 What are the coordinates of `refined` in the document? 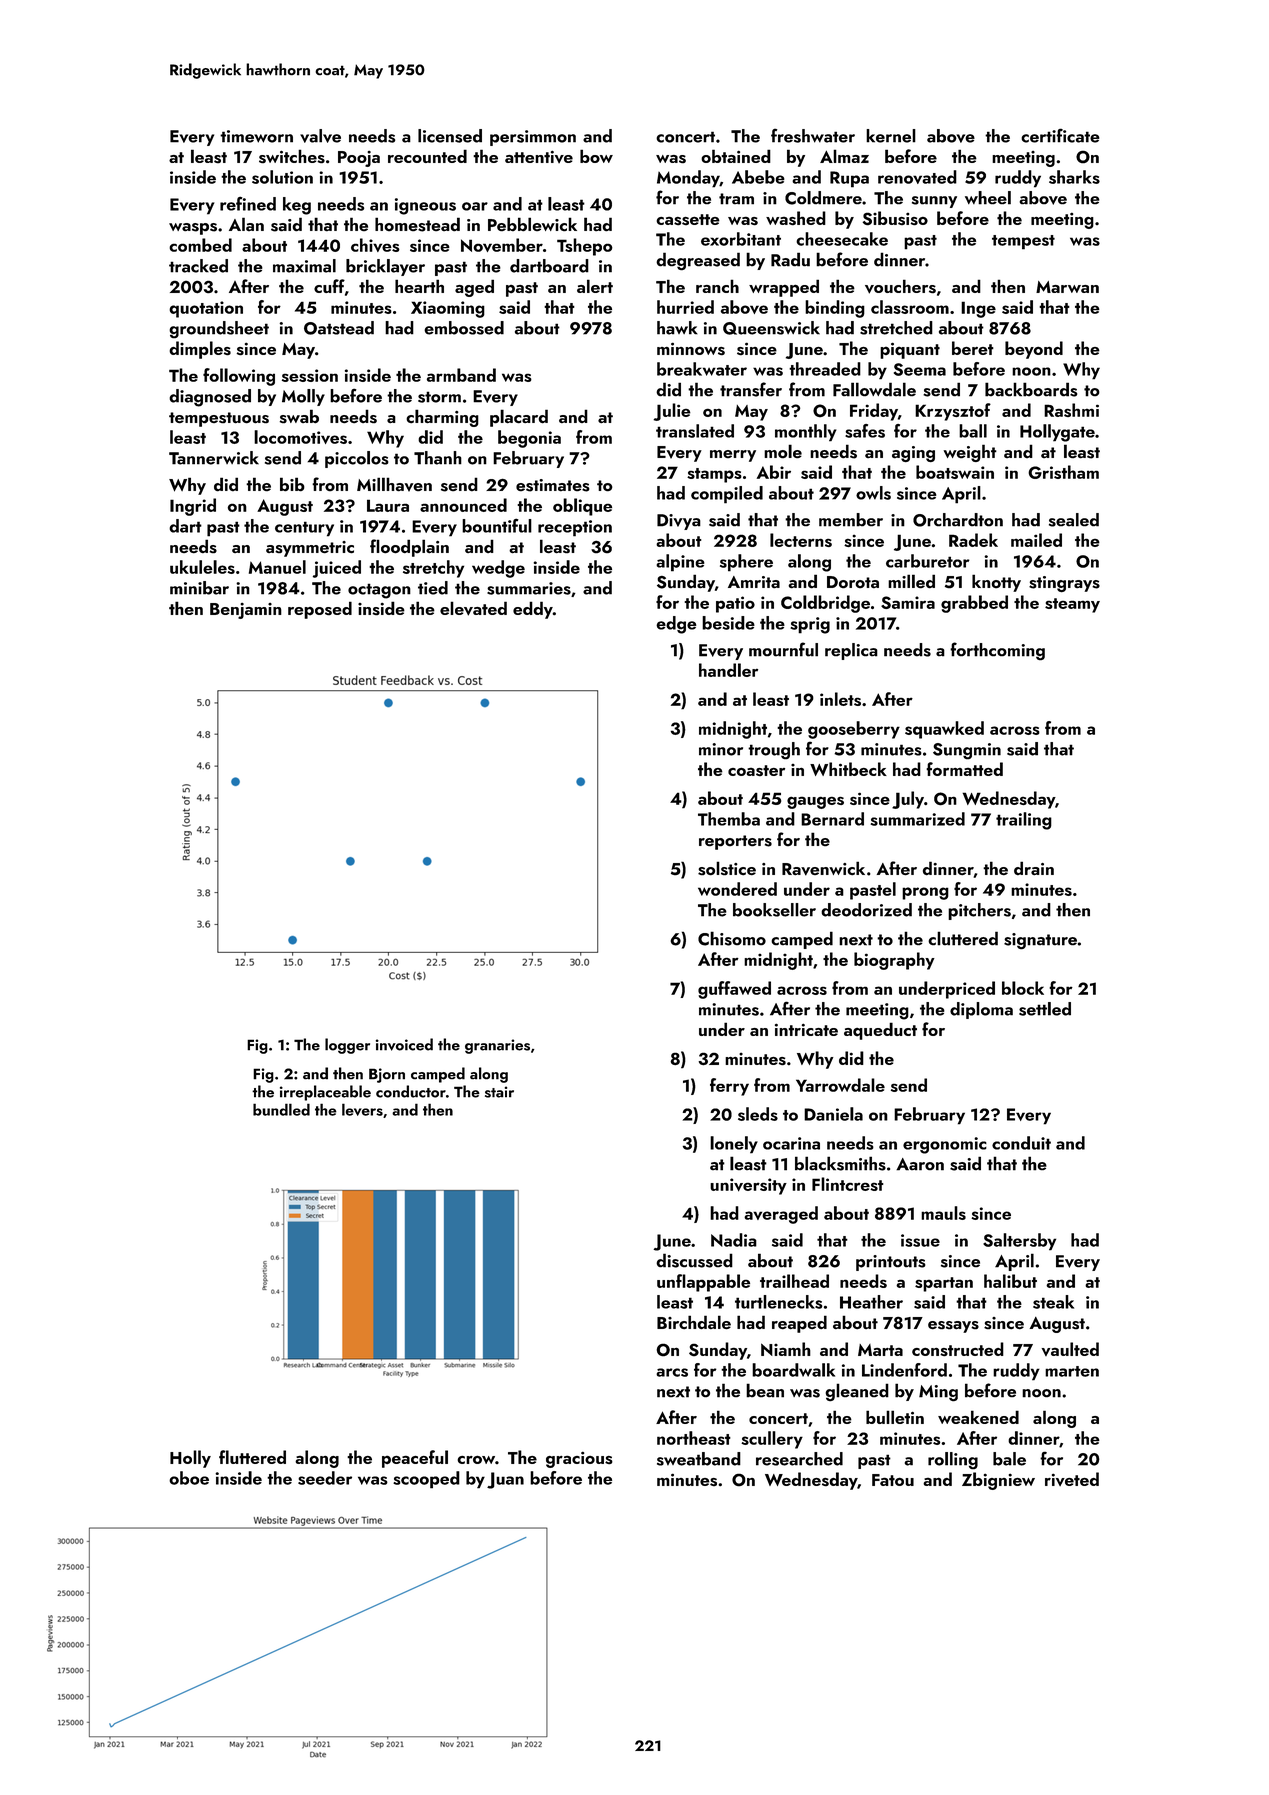 It's located at (248, 203).
